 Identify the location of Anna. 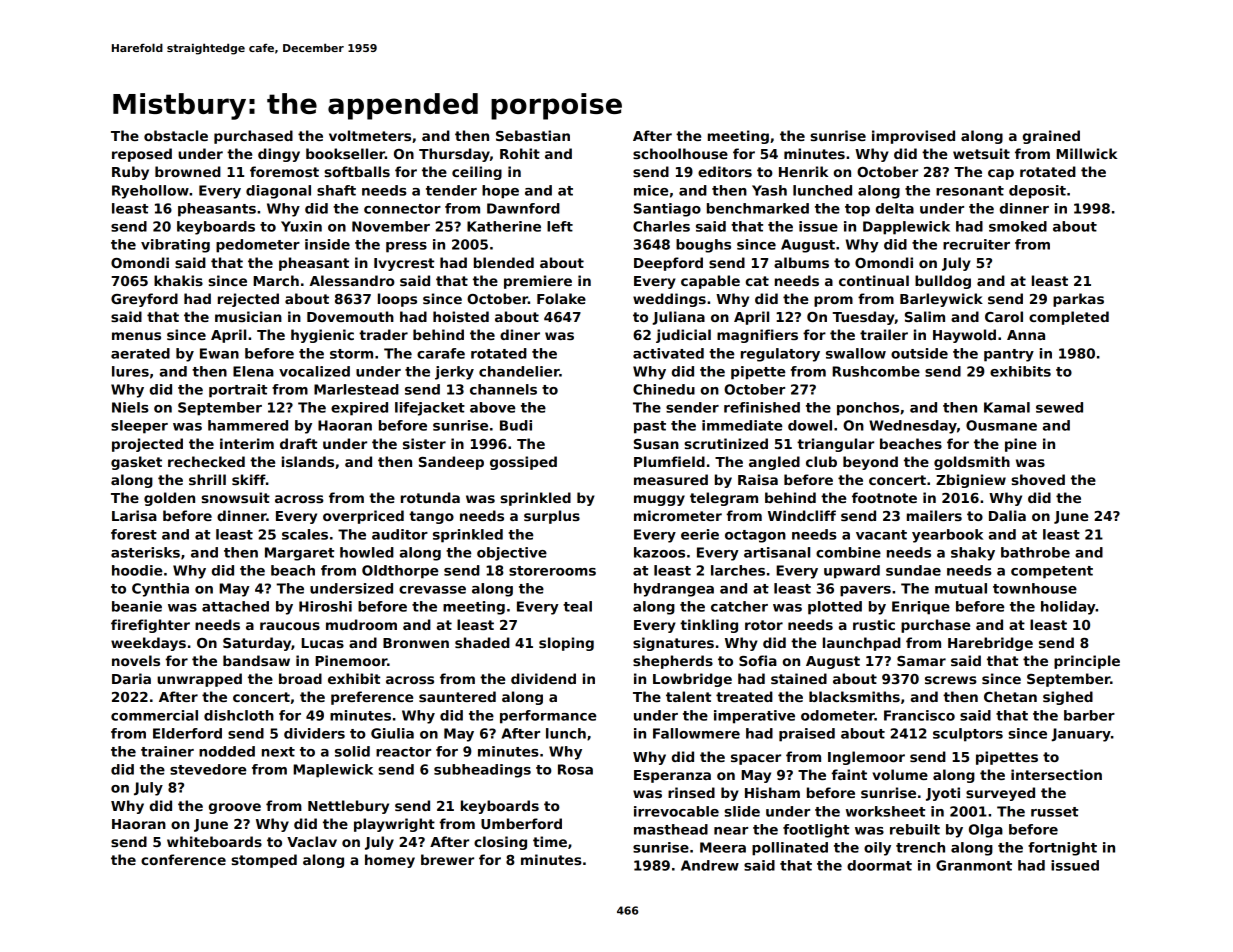
(1026, 335).
